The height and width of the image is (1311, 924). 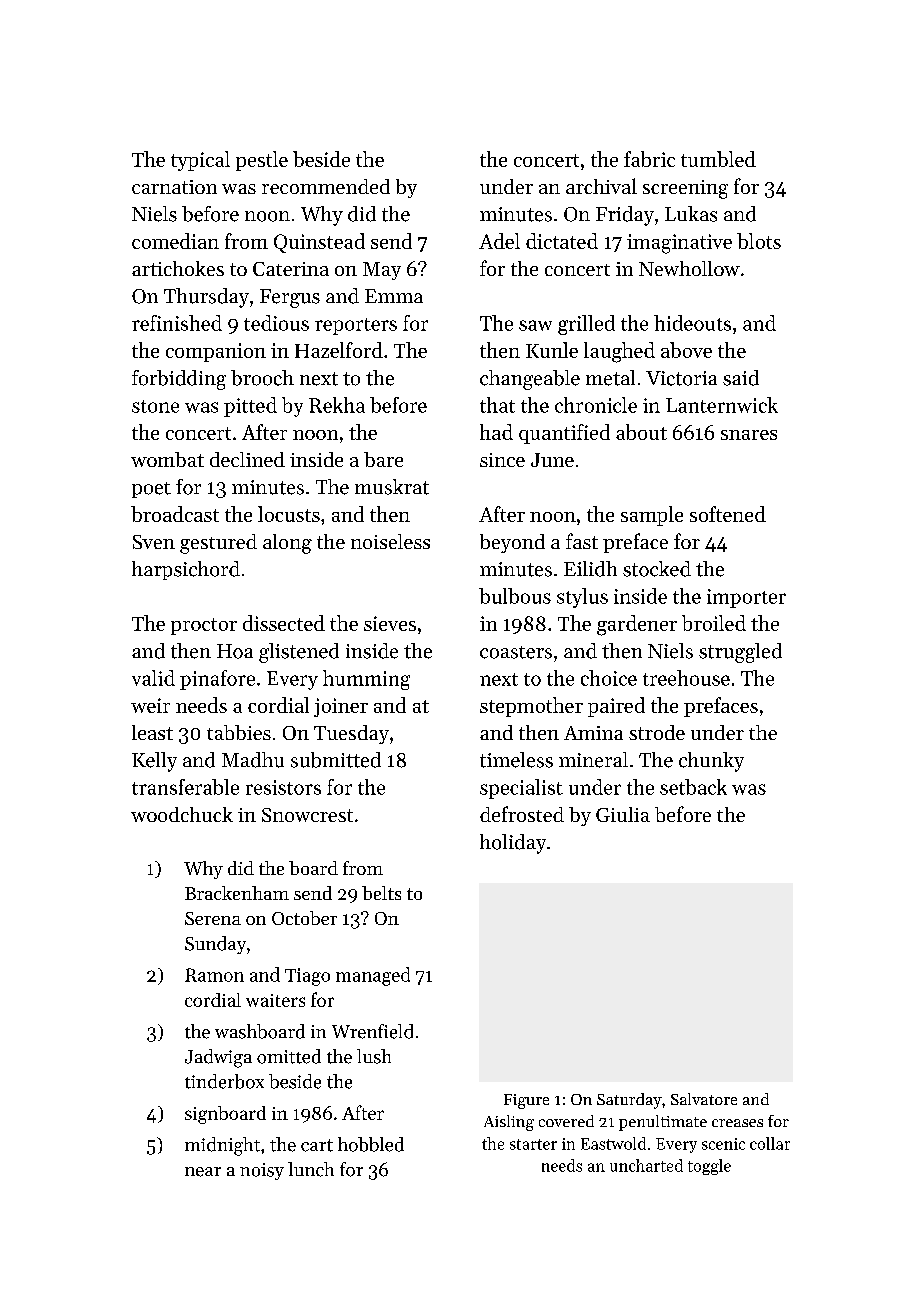 What do you see at coordinates (499, 241) in the image?
I see `Adel` at bounding box center [499, 241].
